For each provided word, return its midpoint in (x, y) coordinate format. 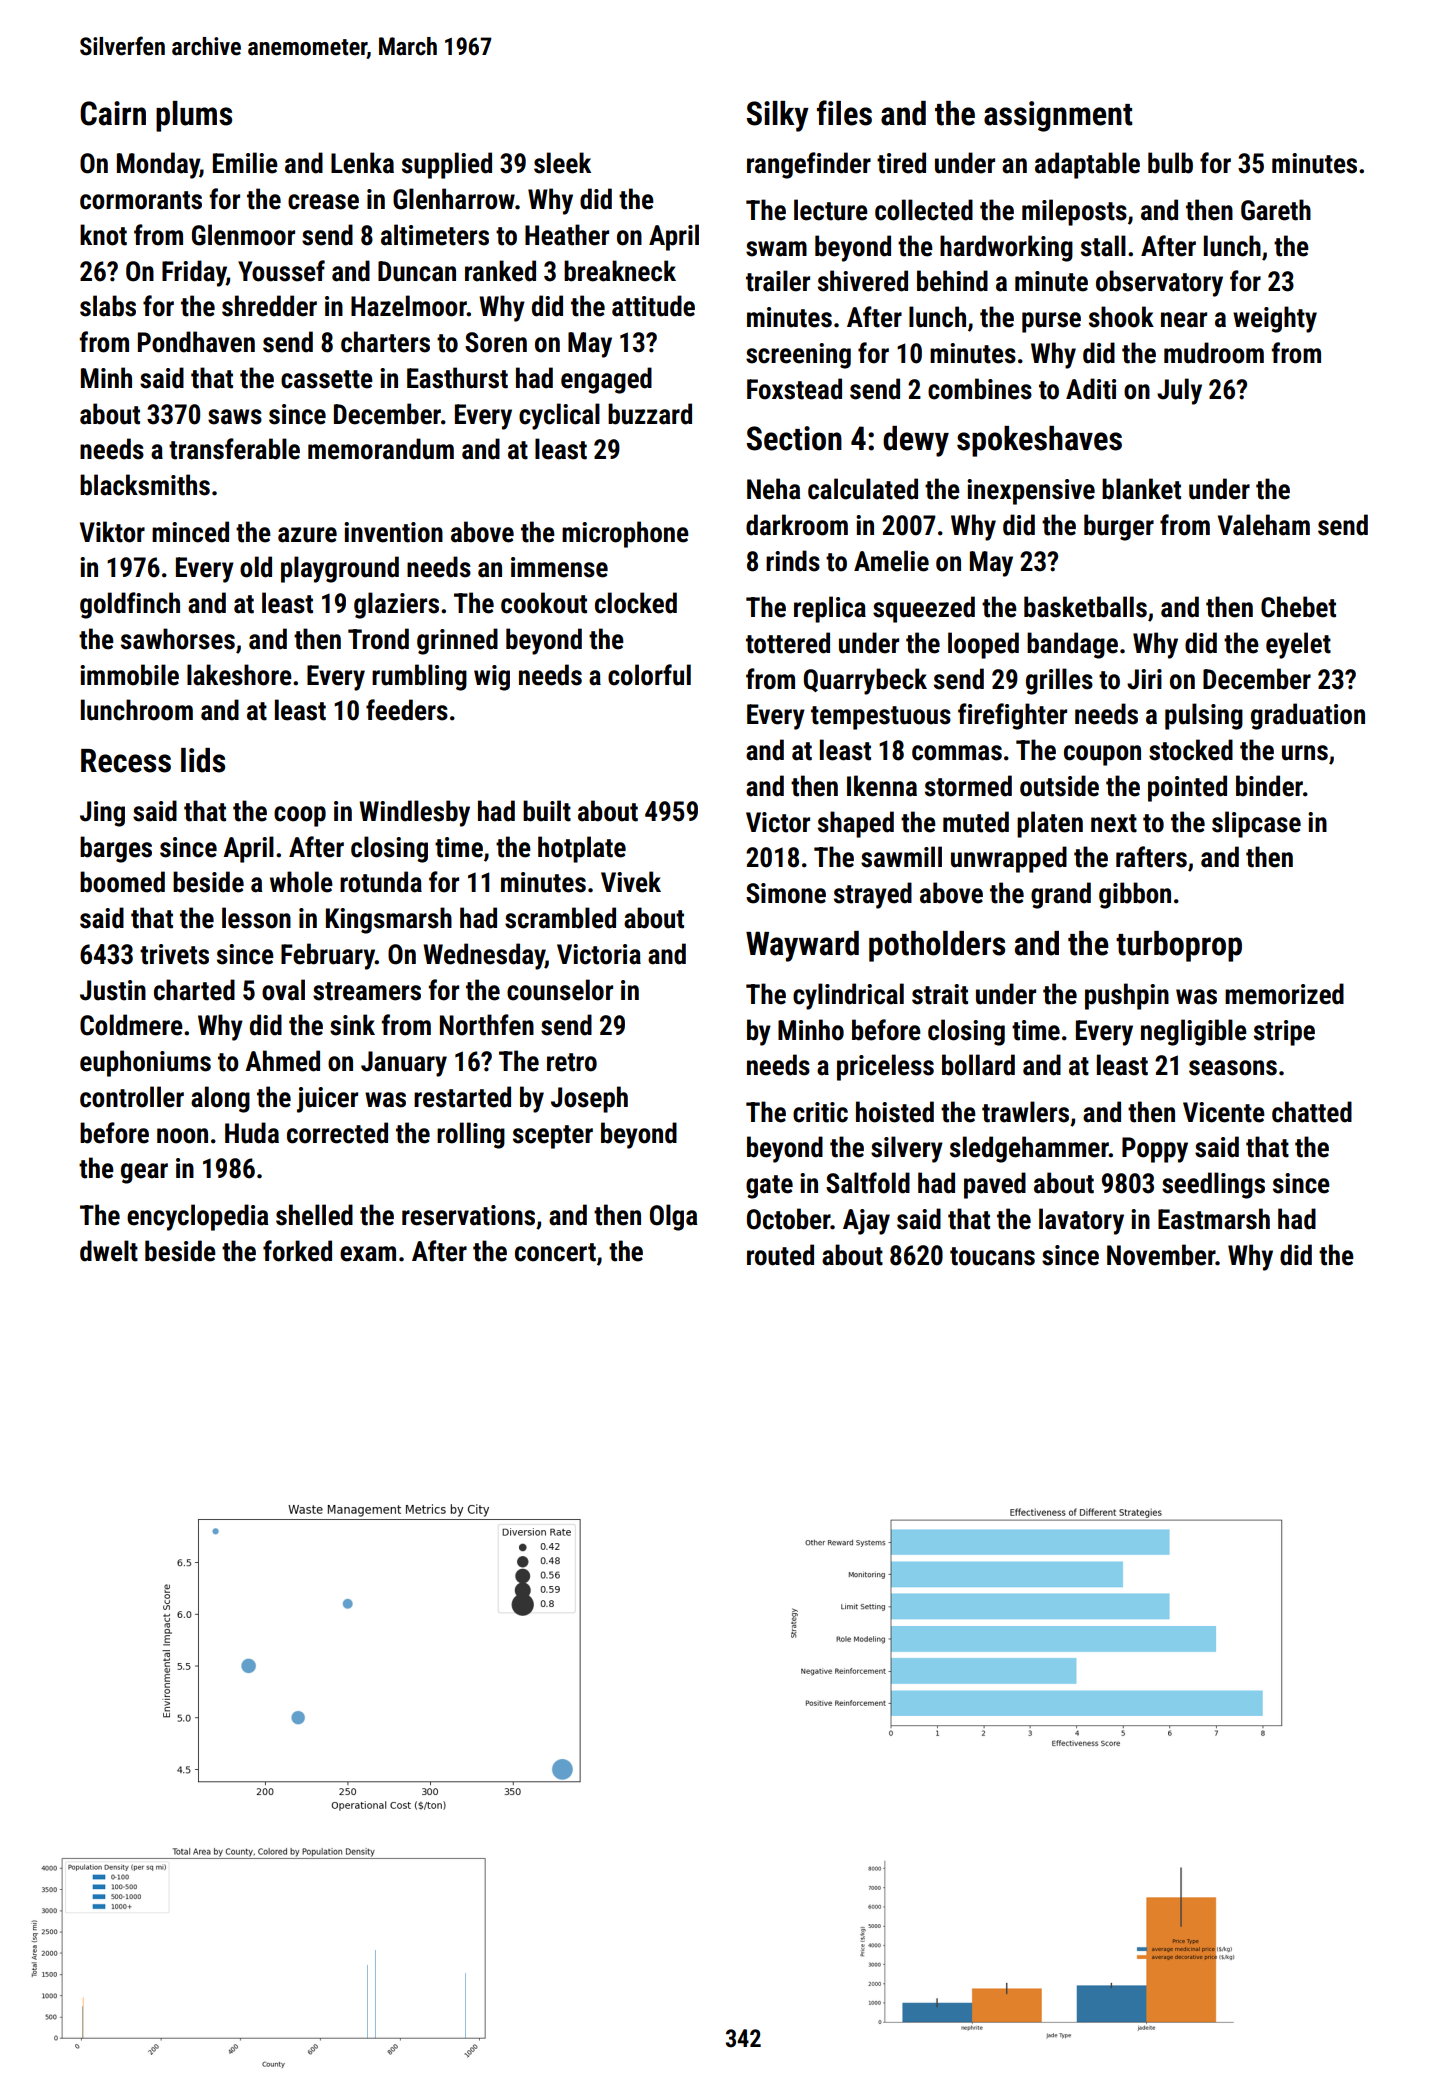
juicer (327, 1100)
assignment (1058, 116)
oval (283, 990)
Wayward (802, 946)
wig (492, 678)
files (844, 113)
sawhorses (178, 639)
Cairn (113, 113)
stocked (1191, 750)
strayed (873, 895)
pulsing (1204, 716)
